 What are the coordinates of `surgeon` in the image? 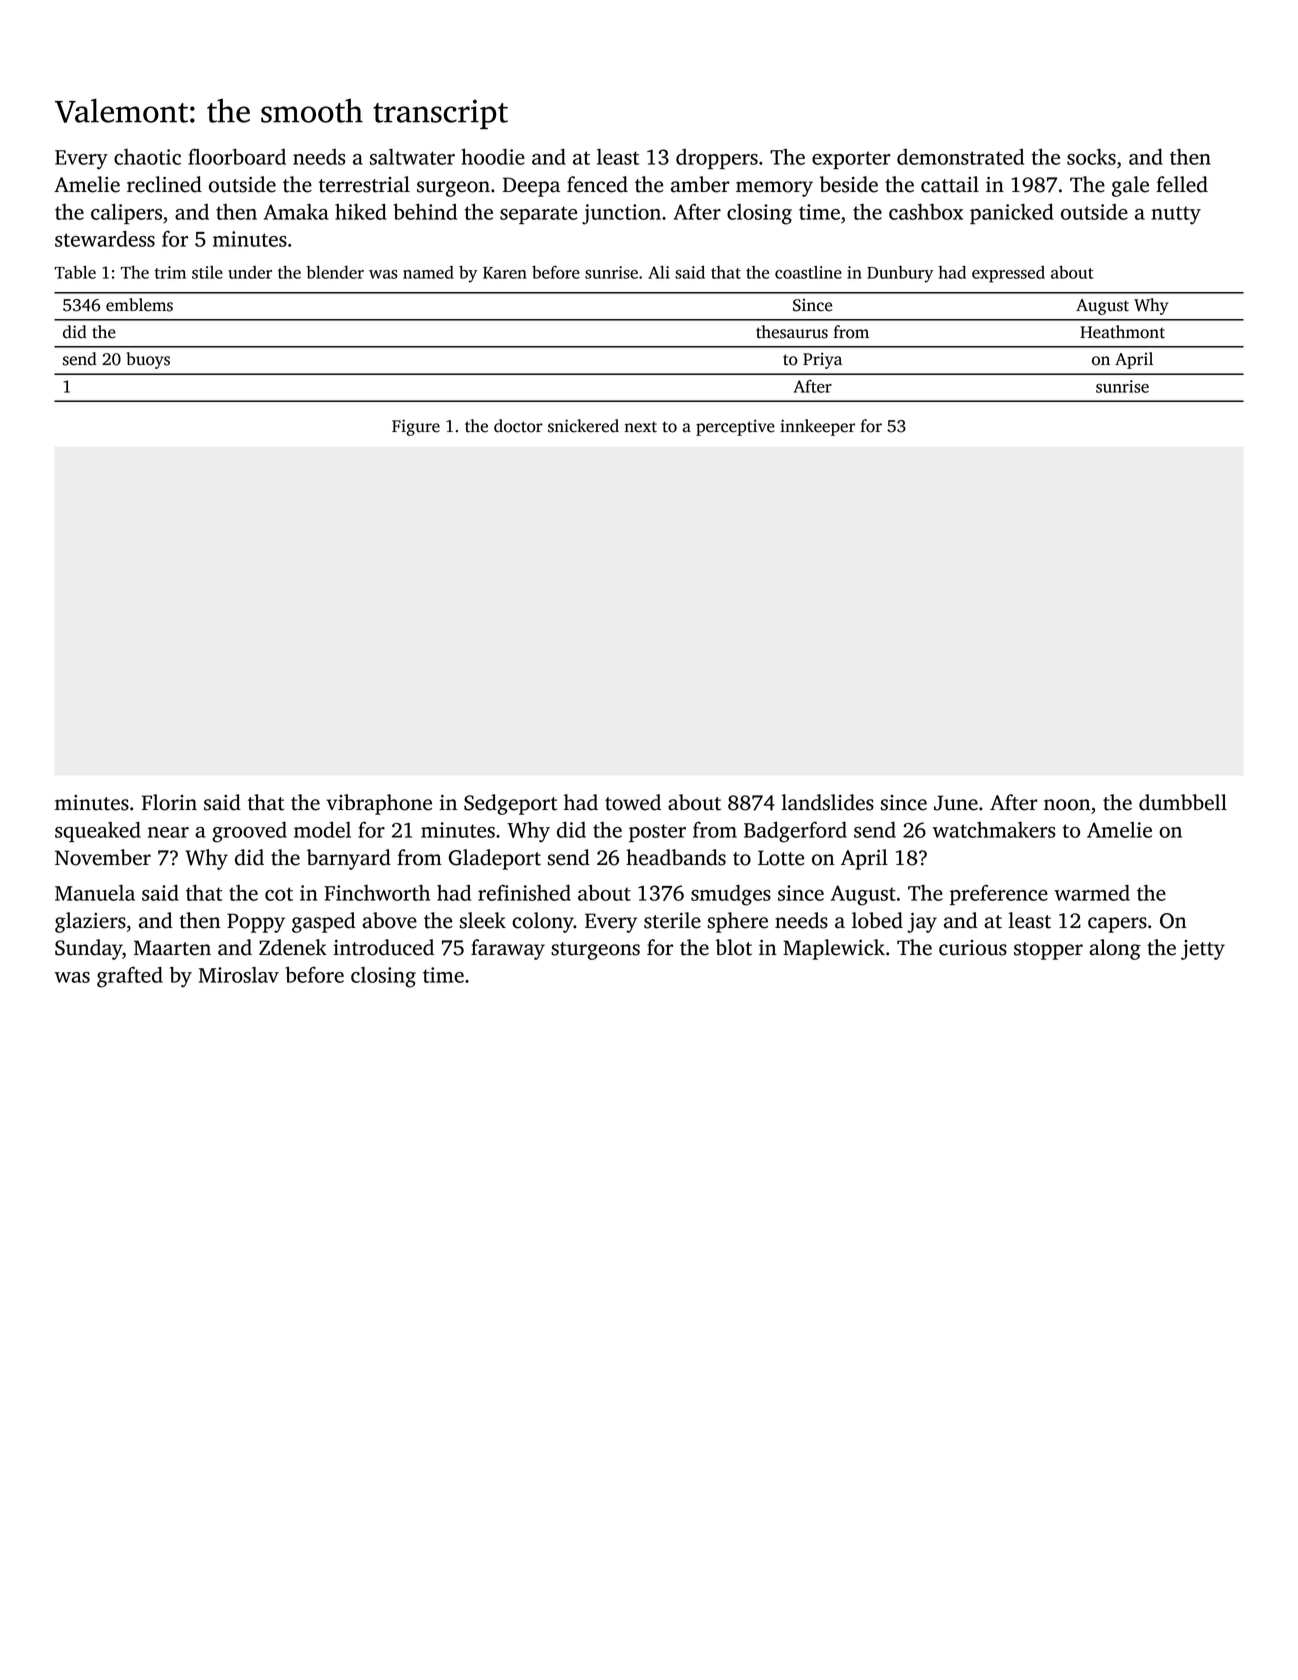 It's located at (453, 189).
